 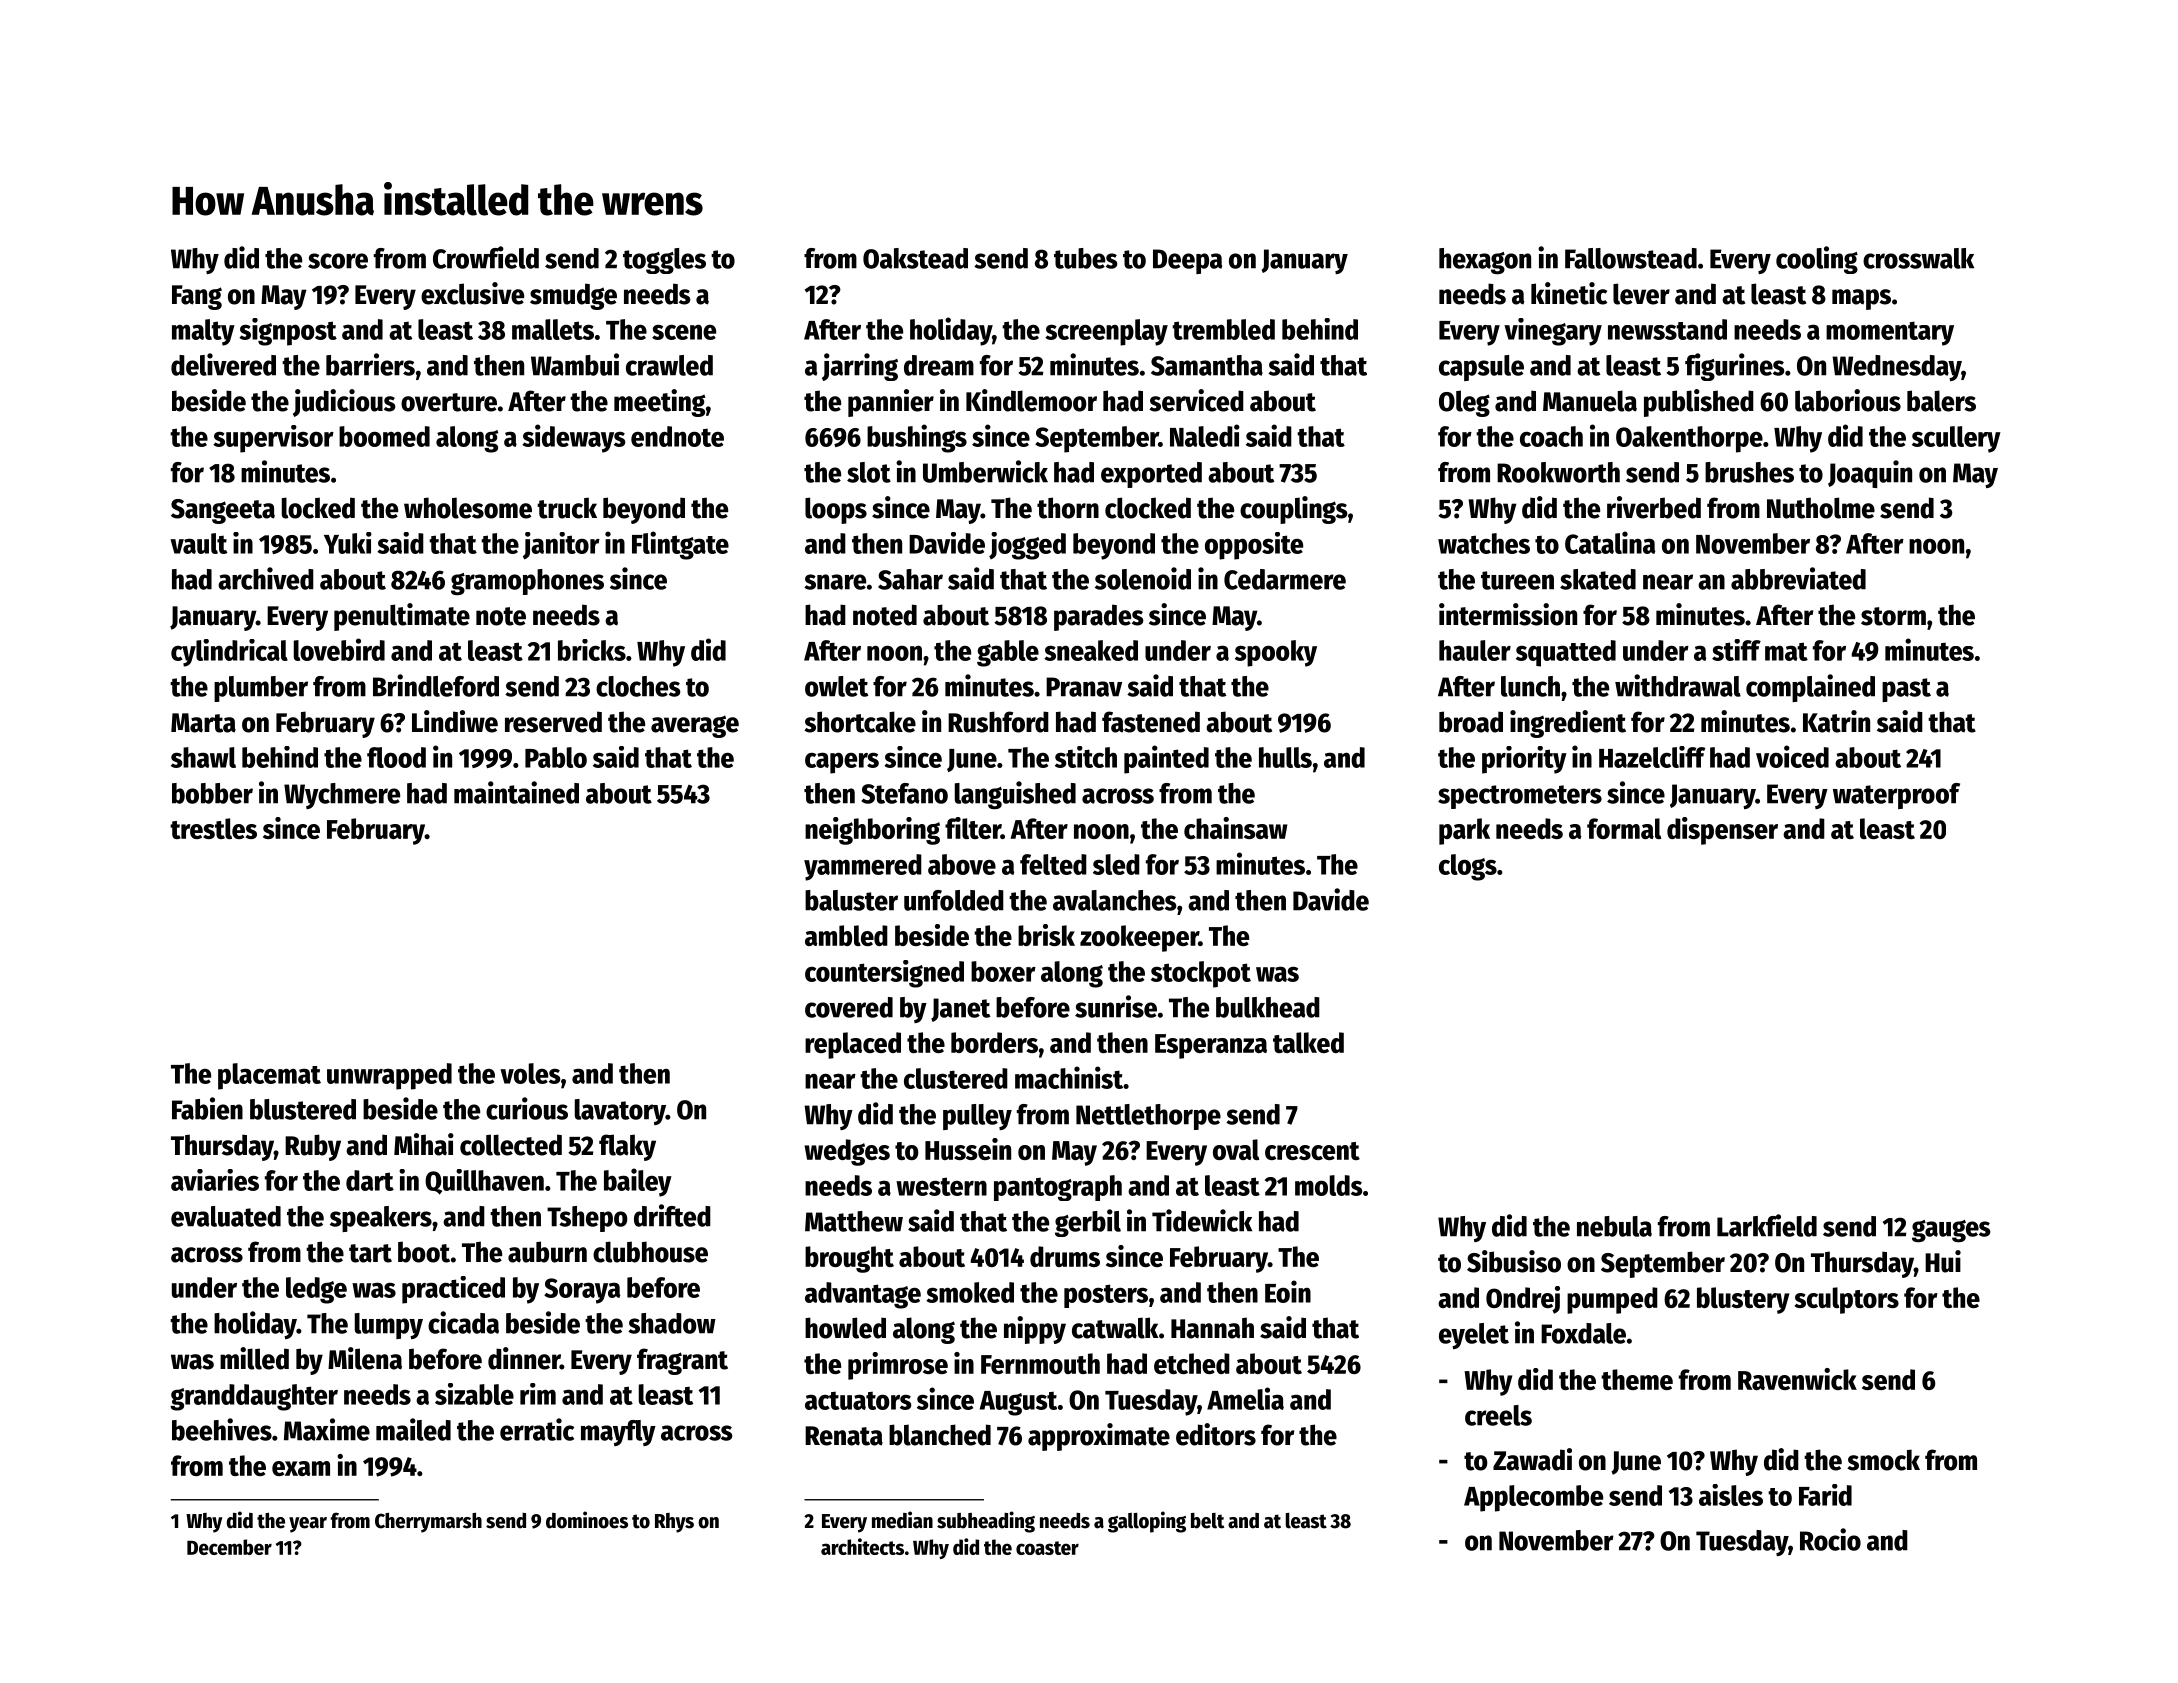 I want to click on baluster, so click(x=851, y=900).
